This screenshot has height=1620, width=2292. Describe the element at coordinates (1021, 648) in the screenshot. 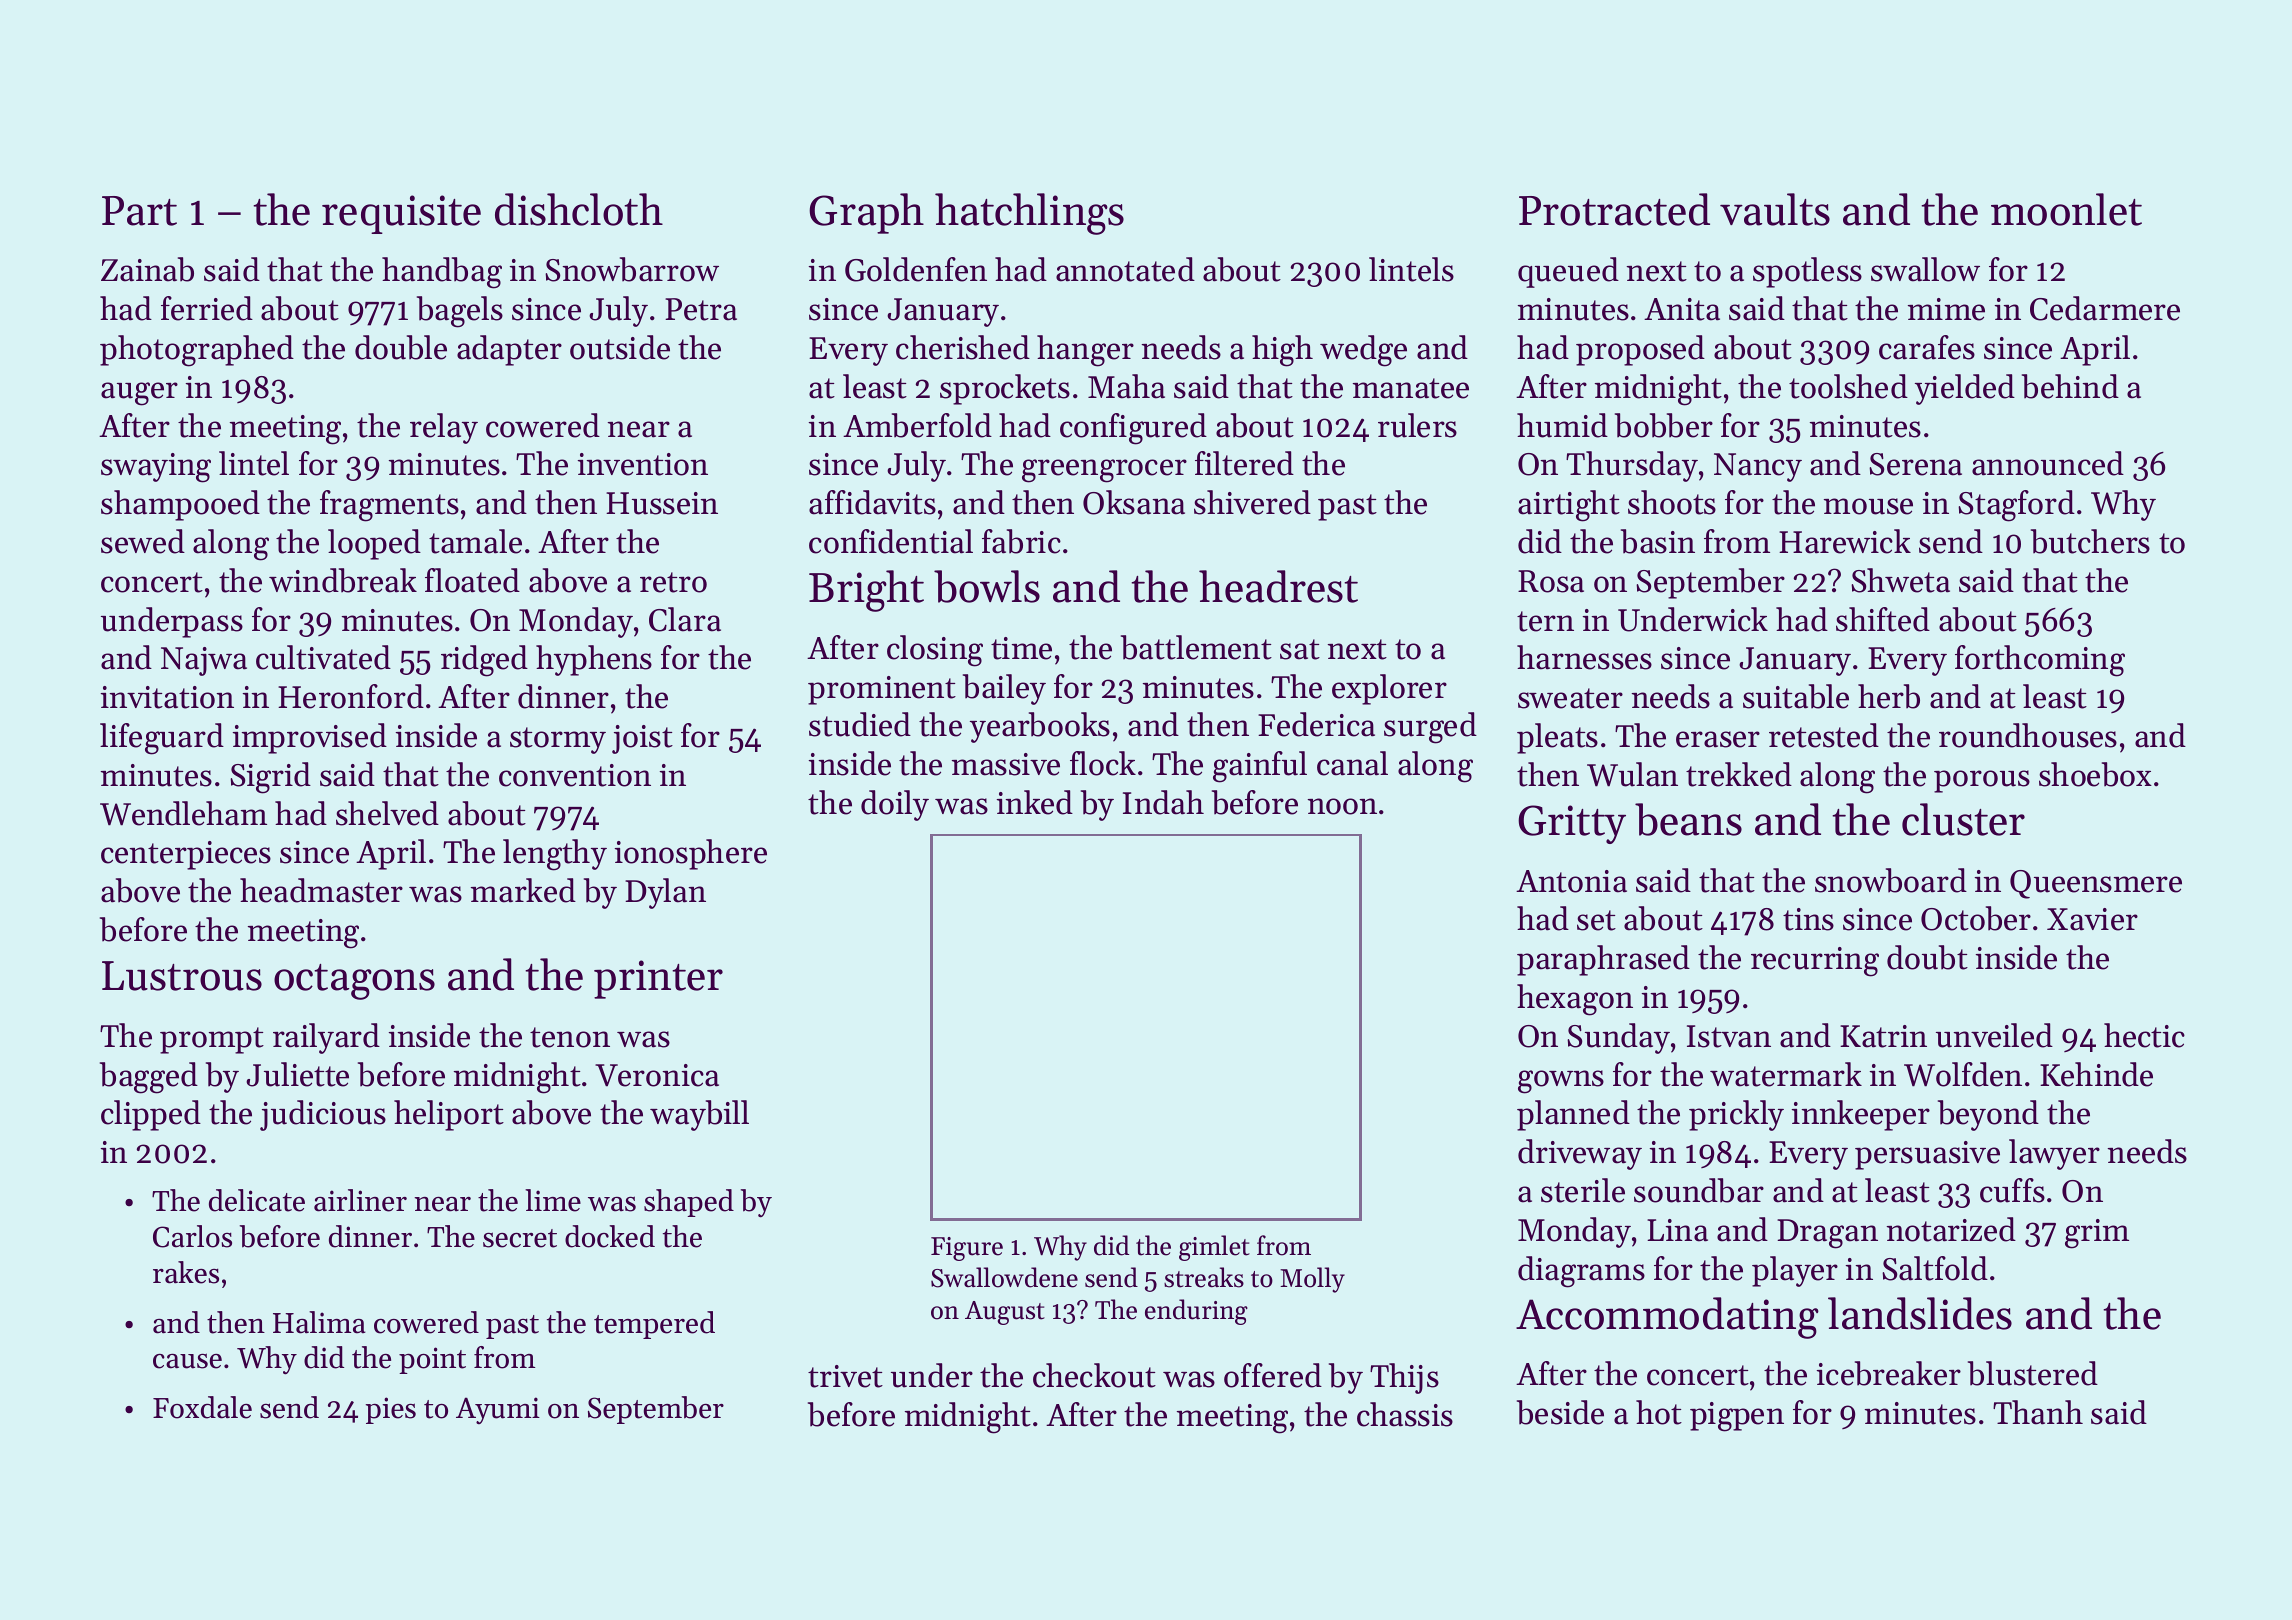

I see `time` at that location.
